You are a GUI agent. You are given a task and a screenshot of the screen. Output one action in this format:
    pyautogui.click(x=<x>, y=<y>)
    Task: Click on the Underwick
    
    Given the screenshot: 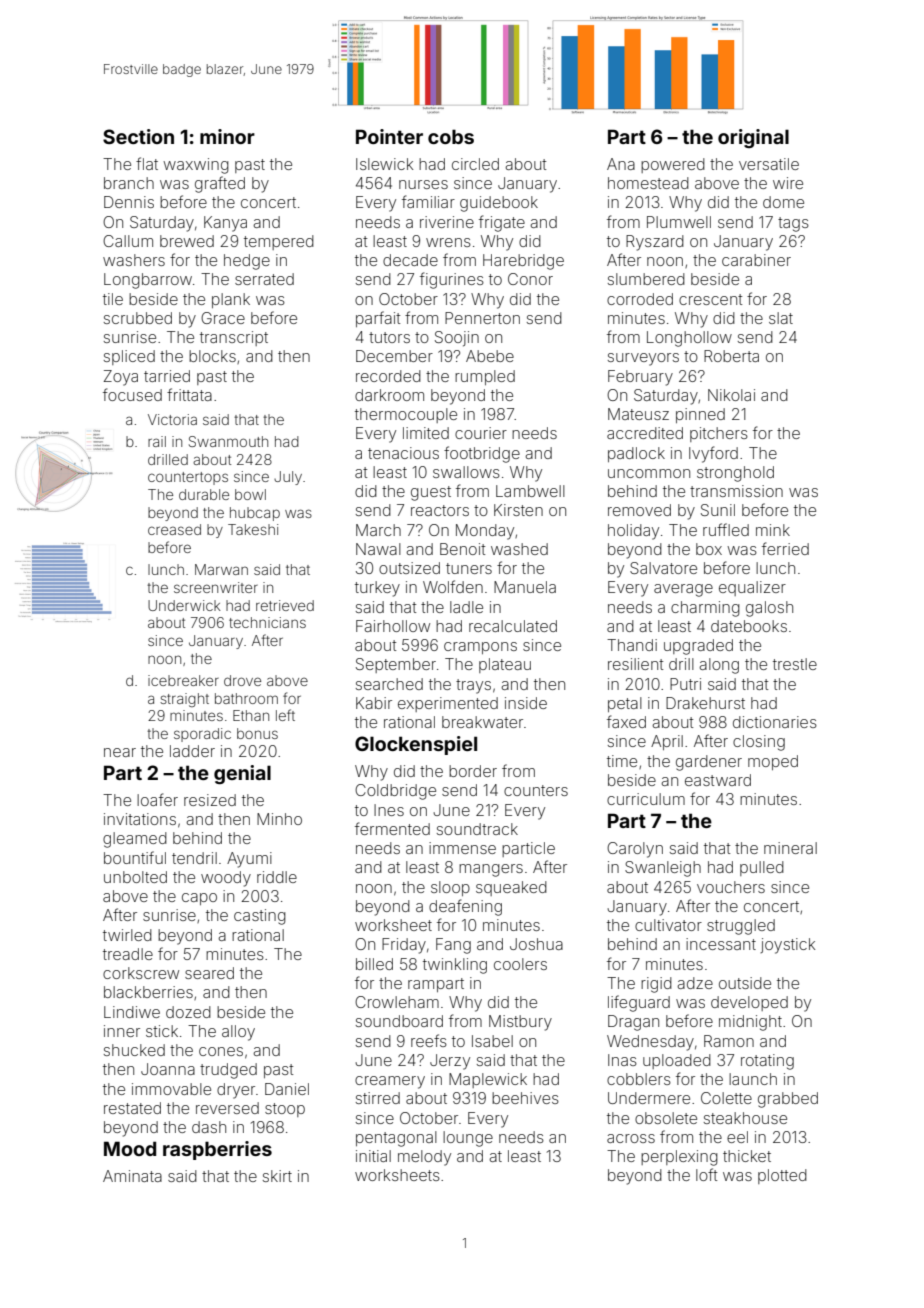 What is the action you would take?
    pyautogui.click(x=184, y=605)
